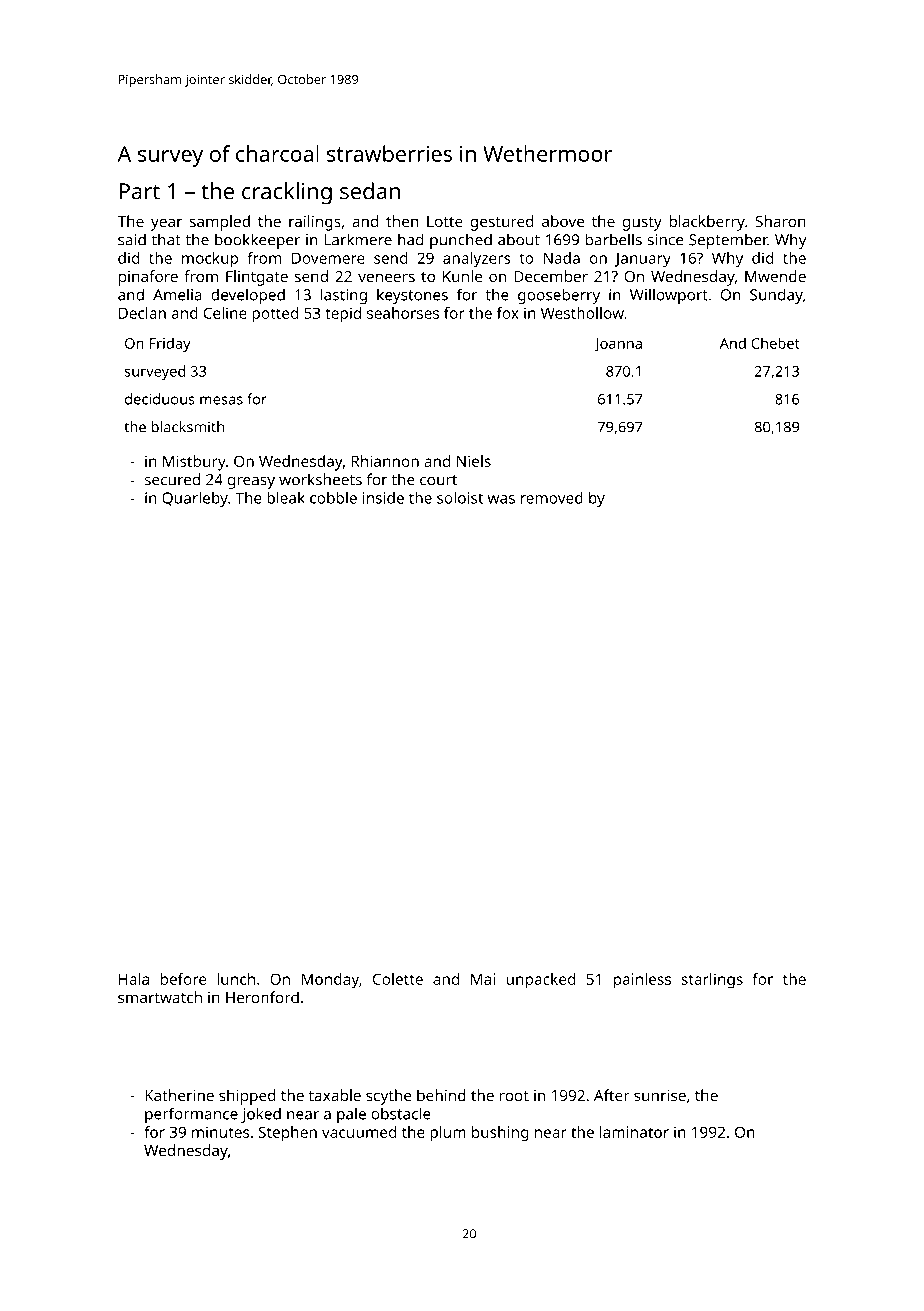 This image has height=1311, width=924. Describe the element at coordinates (333, 498) in the image. I see `cobble` at that location.
